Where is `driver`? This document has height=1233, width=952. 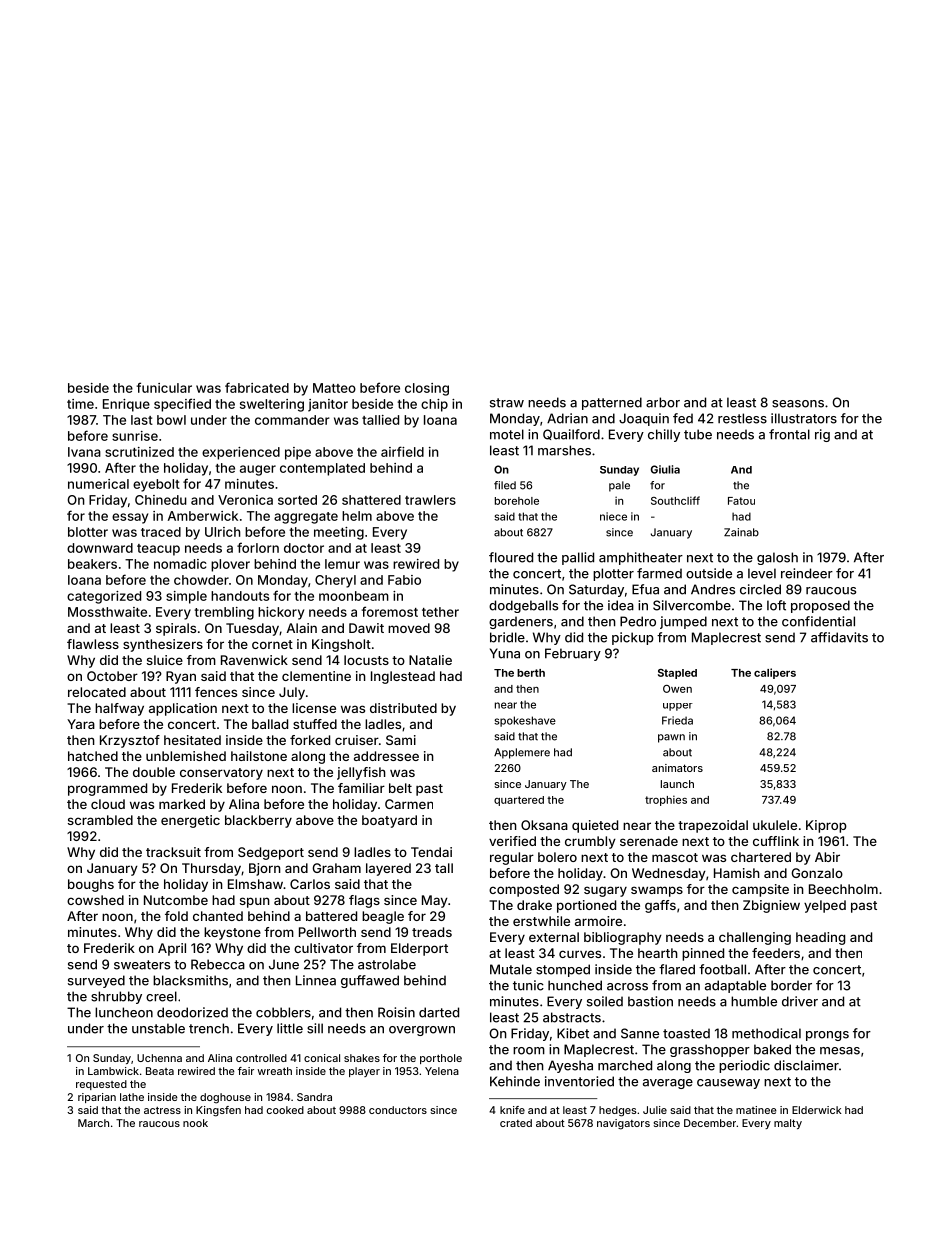
driver is located at coordinates (800, 1001).
